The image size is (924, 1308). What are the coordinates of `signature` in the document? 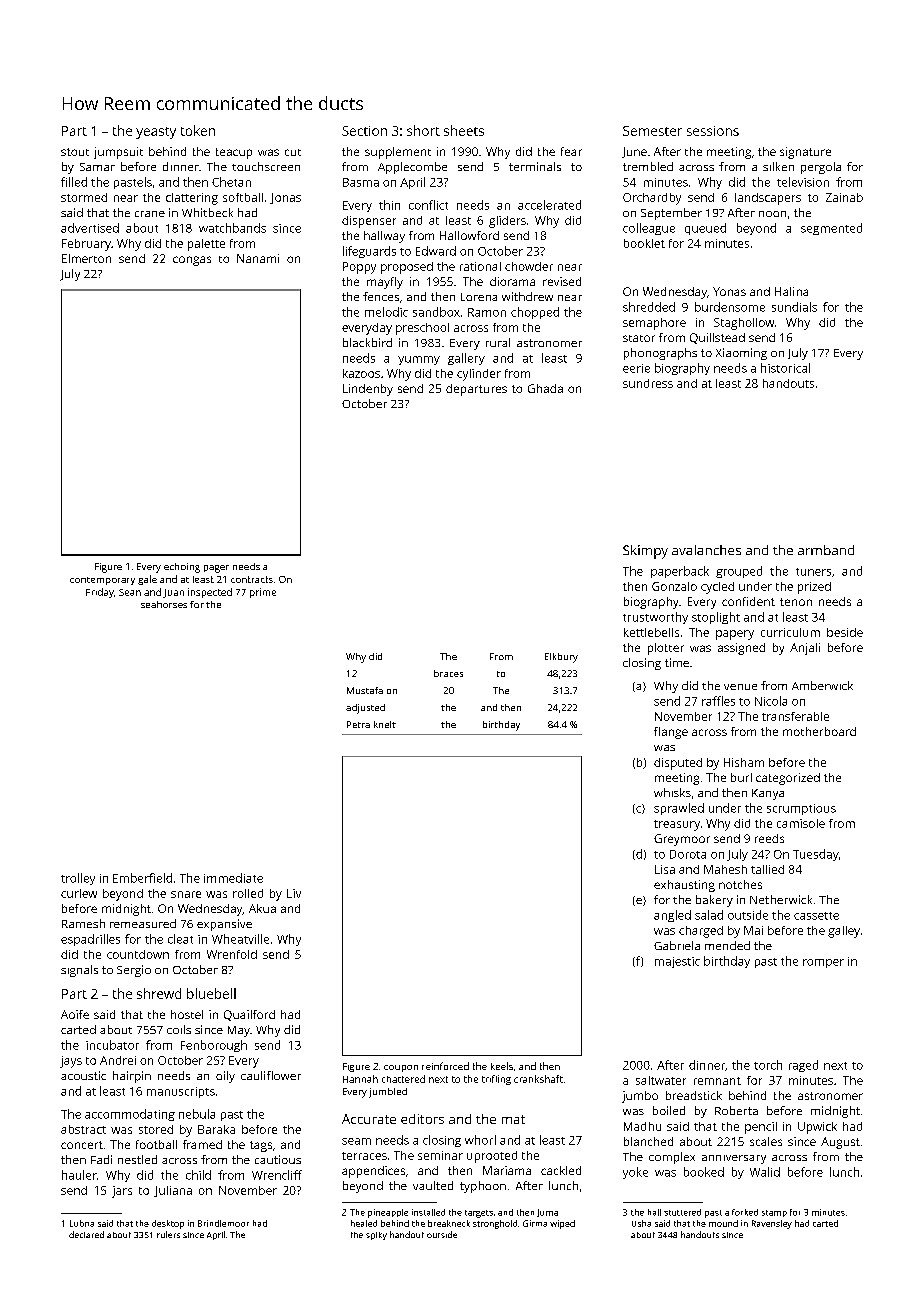 It's located at (805, 153).
